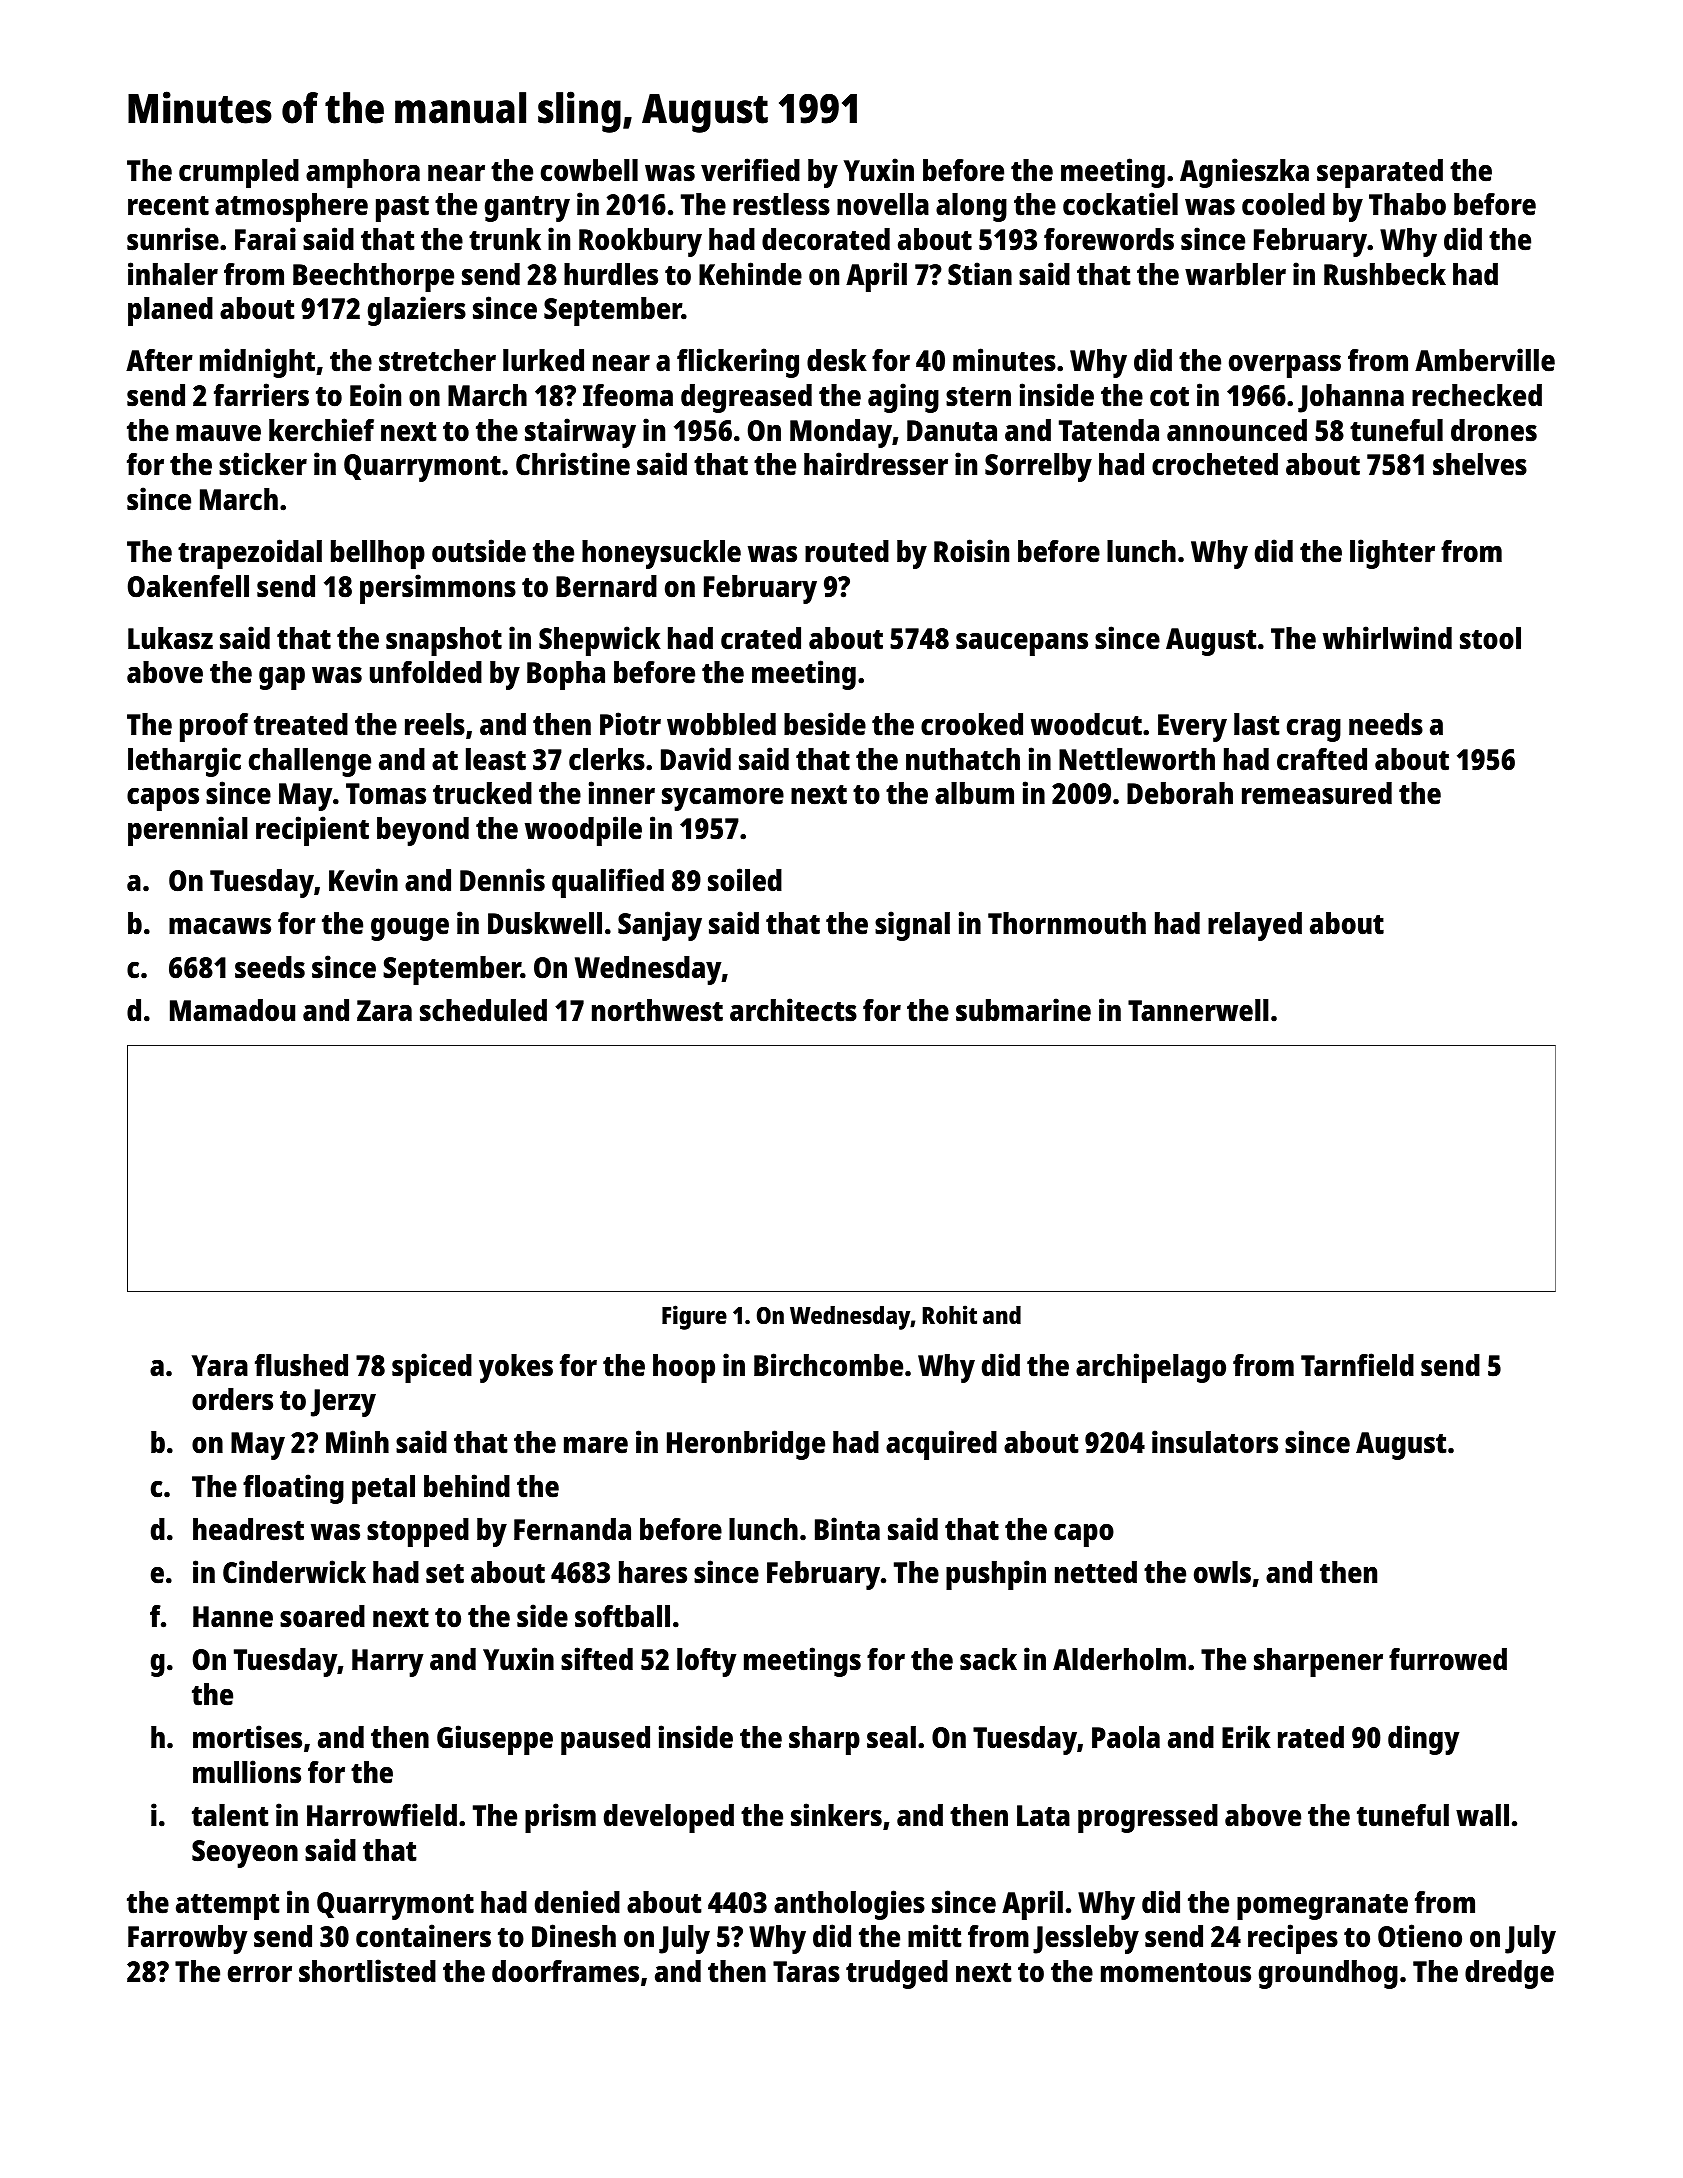  What do you see at coordinates (1023, 1010) in the image?
I see `submarine` at bounding box center [1023, 1010].
